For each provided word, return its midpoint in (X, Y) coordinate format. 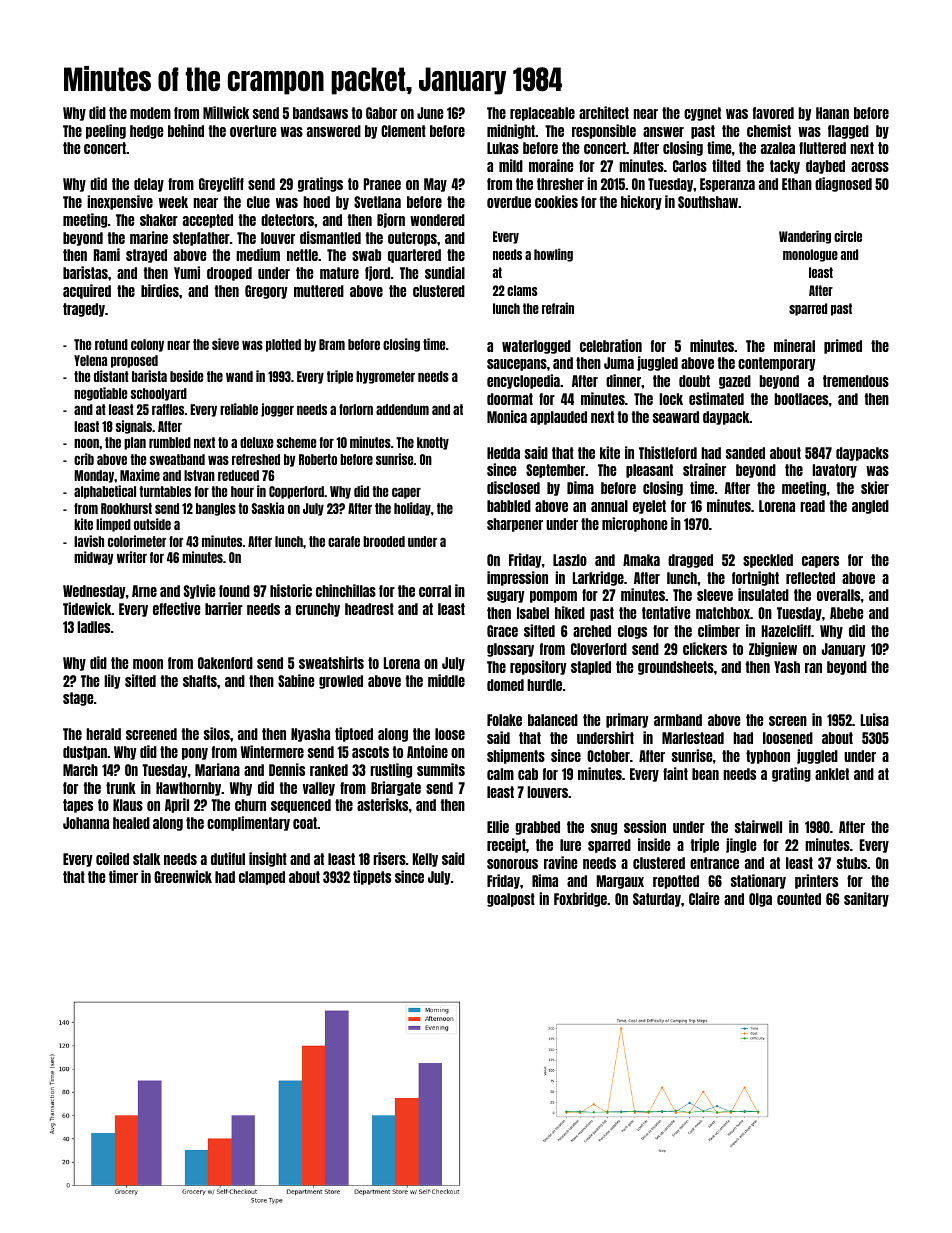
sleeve (715, 595)
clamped (262, 878)
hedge (147, 132)
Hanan (832, 113)
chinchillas (346, 590)
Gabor (381, 113)
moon (148, 664)
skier (875, 487)
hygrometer (385, 377)
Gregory (266, 292)
